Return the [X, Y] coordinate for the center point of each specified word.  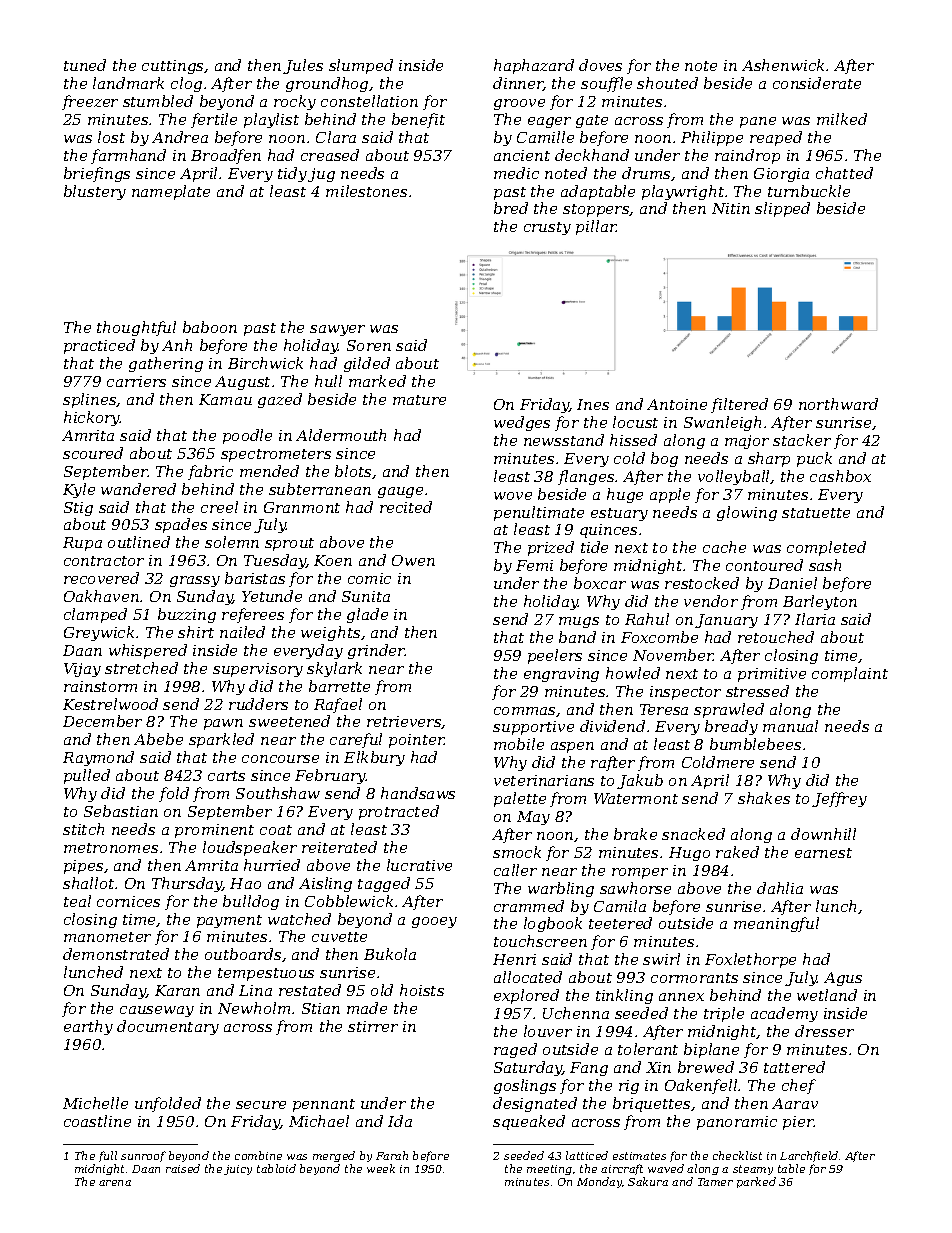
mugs [579, 622]
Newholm [254, 1008]
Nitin [731, 208]
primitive [772, 675]
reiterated [339, 847]
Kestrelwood [110, 704]
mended [269, 471]
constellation [369, 101]
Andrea [180, 137]
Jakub [640, 781]
